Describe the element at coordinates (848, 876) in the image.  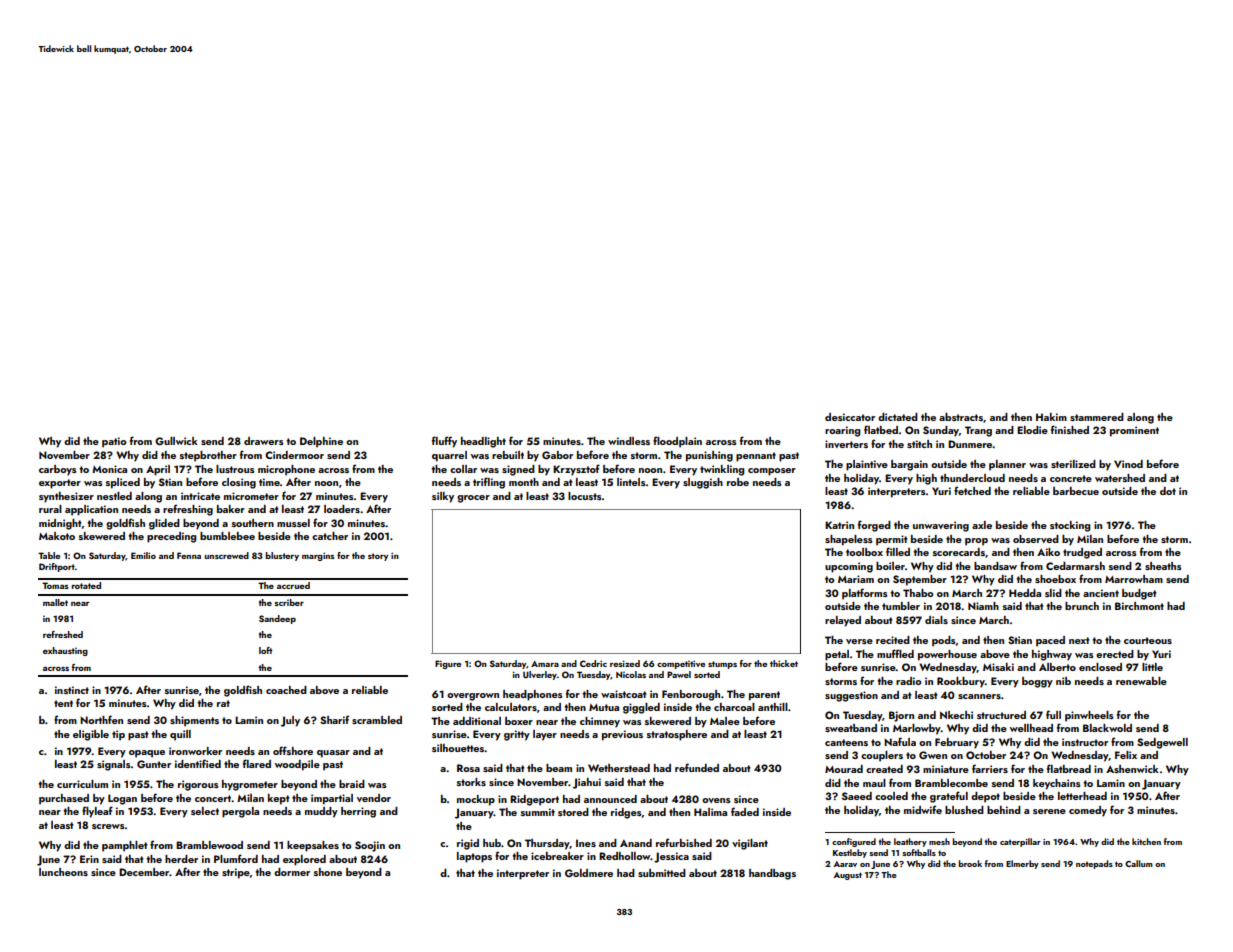
I see `August` at that location.
